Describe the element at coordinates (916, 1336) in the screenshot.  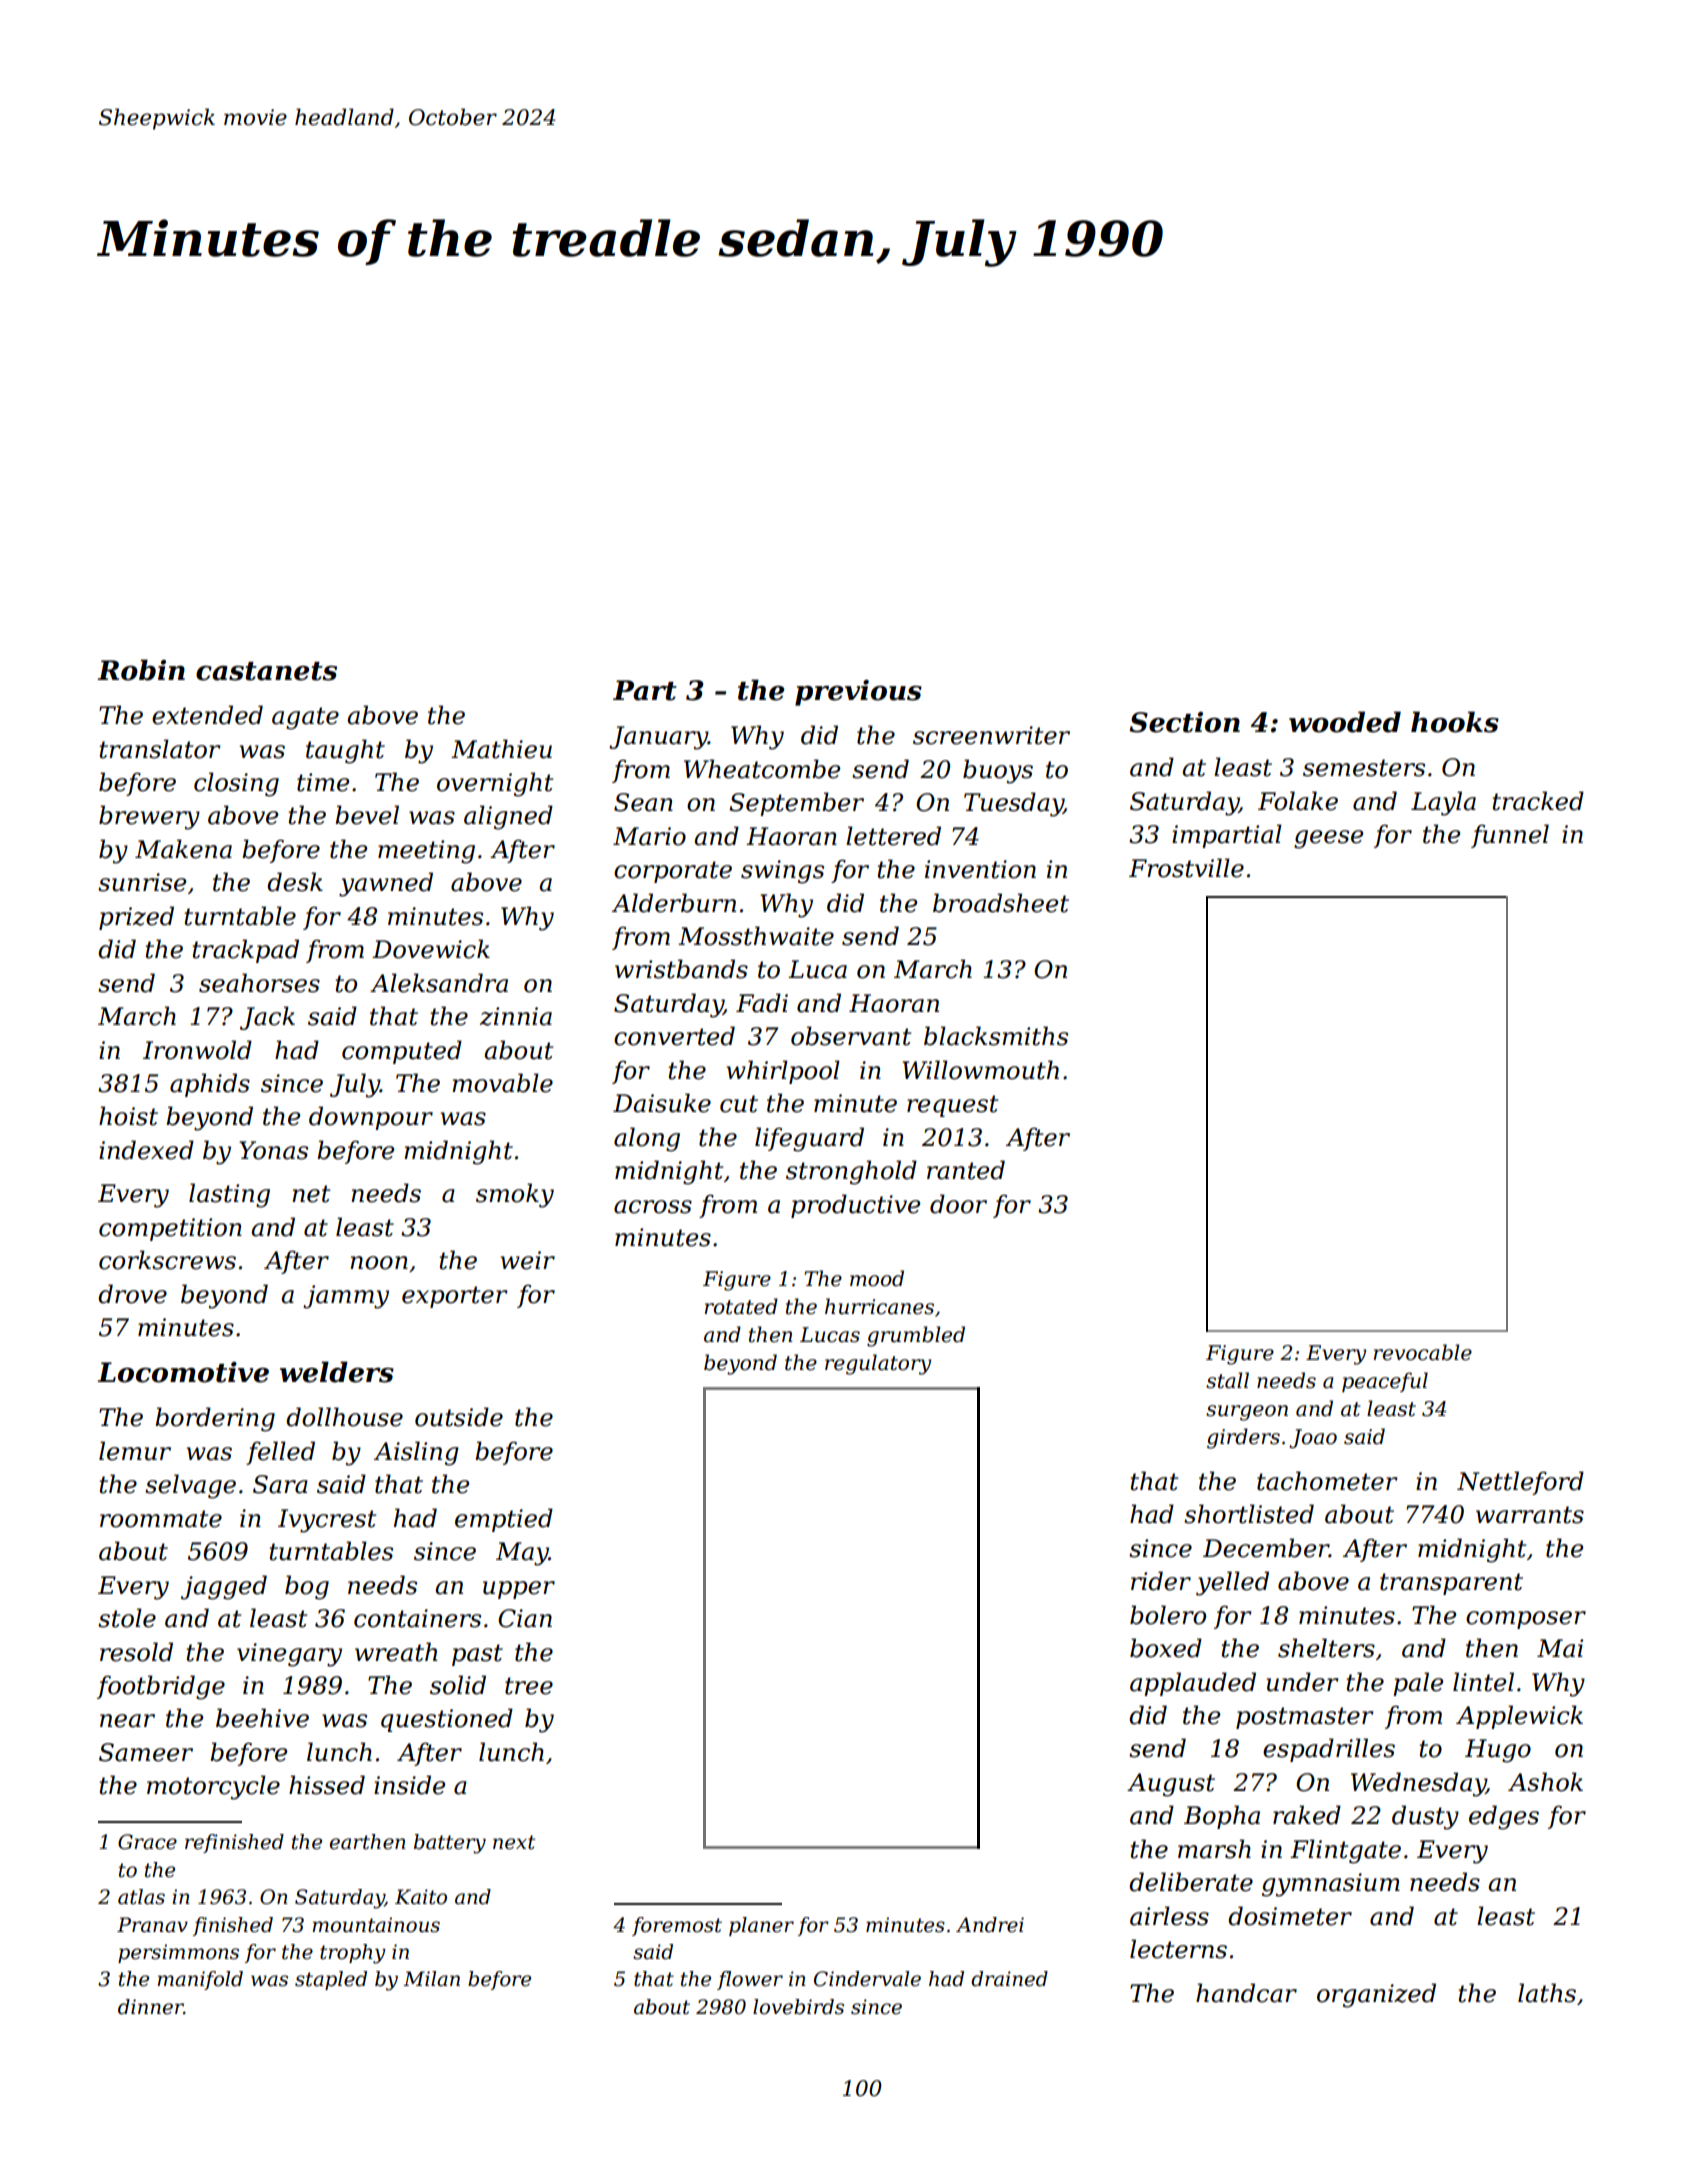
I see `grumbled` at that location.
